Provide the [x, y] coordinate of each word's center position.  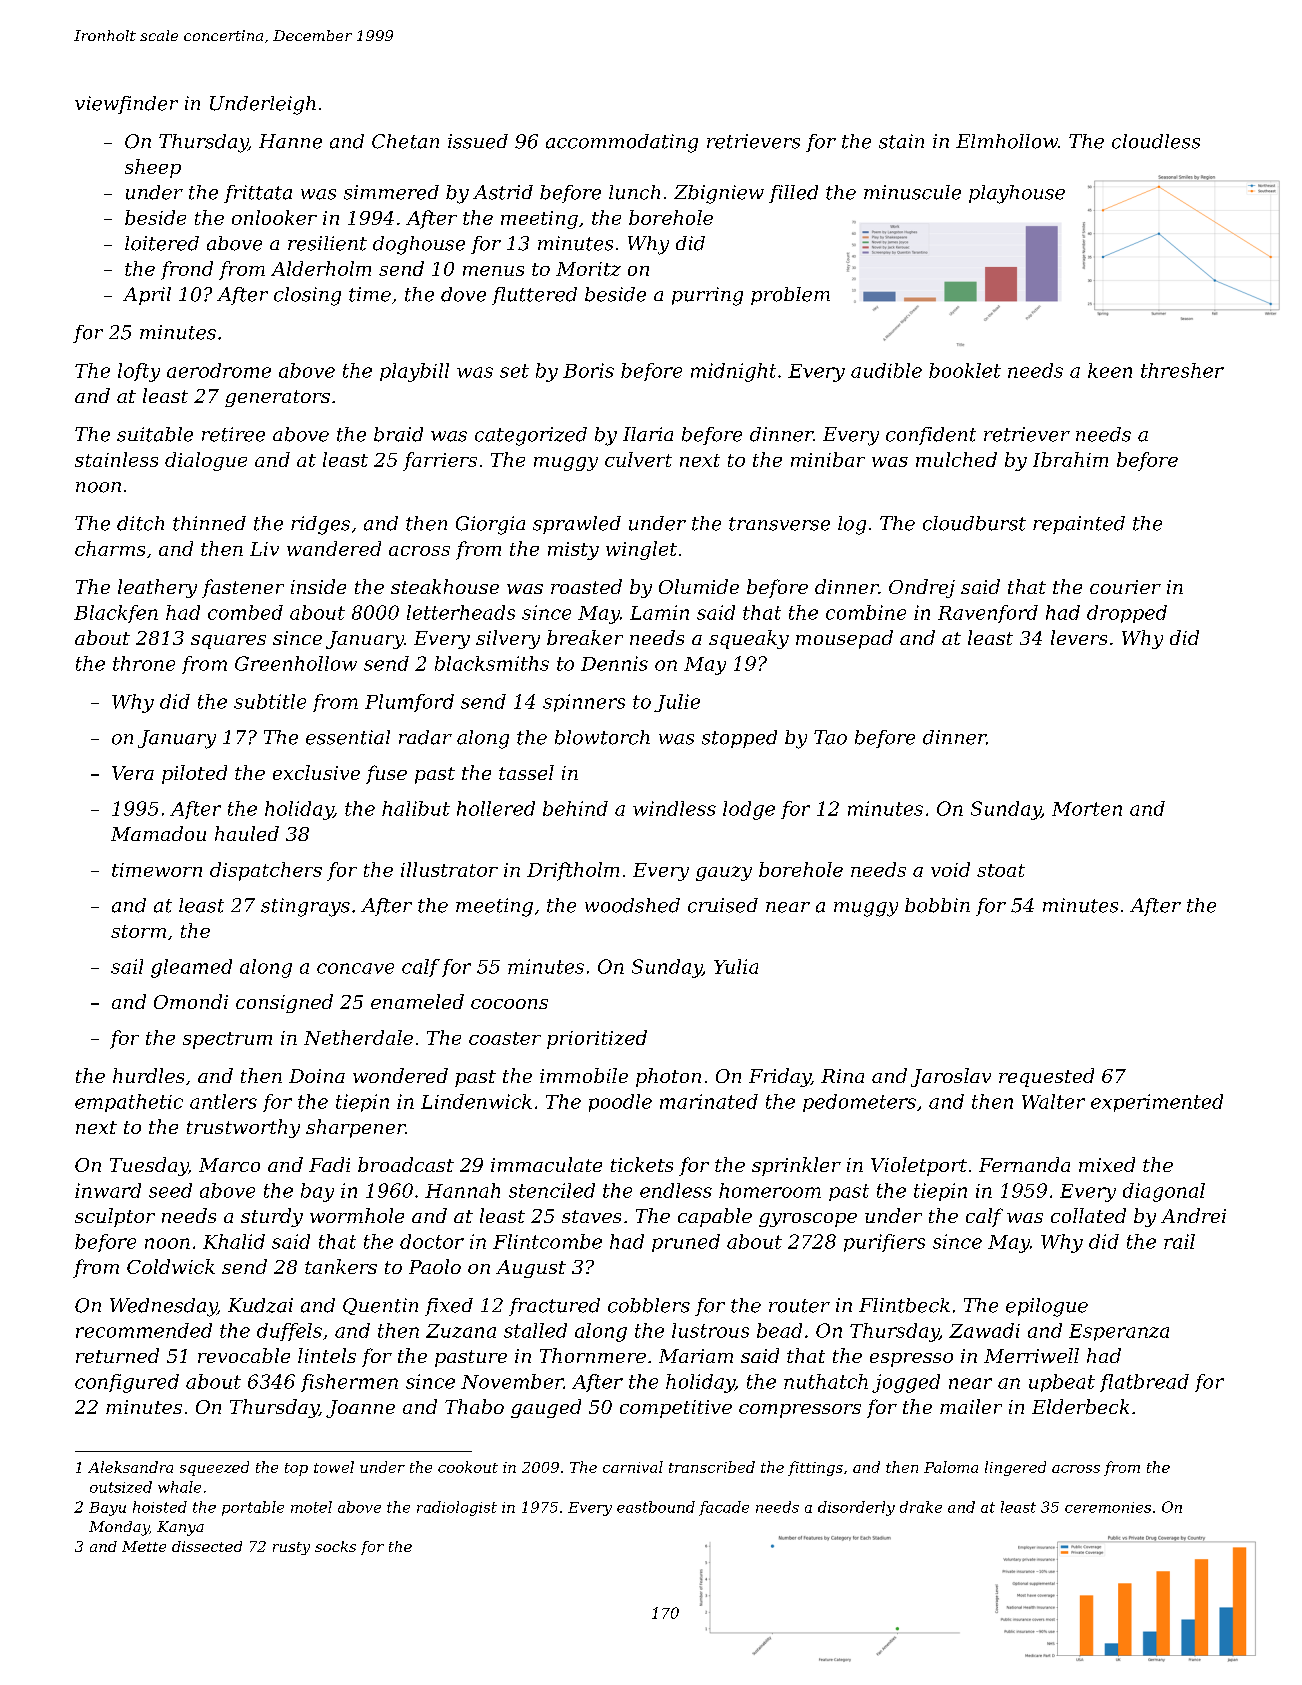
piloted [194, 774]
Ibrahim [1070, 459]
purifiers [884, 1243]
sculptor [115, 1217]
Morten [1087, 809]
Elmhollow [1007, 141]
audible [886, 370]
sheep [153, 168]
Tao [830, 737]
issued [478, 141]
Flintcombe [547, 1241]
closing [307, 296]
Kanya [180, 1528]
